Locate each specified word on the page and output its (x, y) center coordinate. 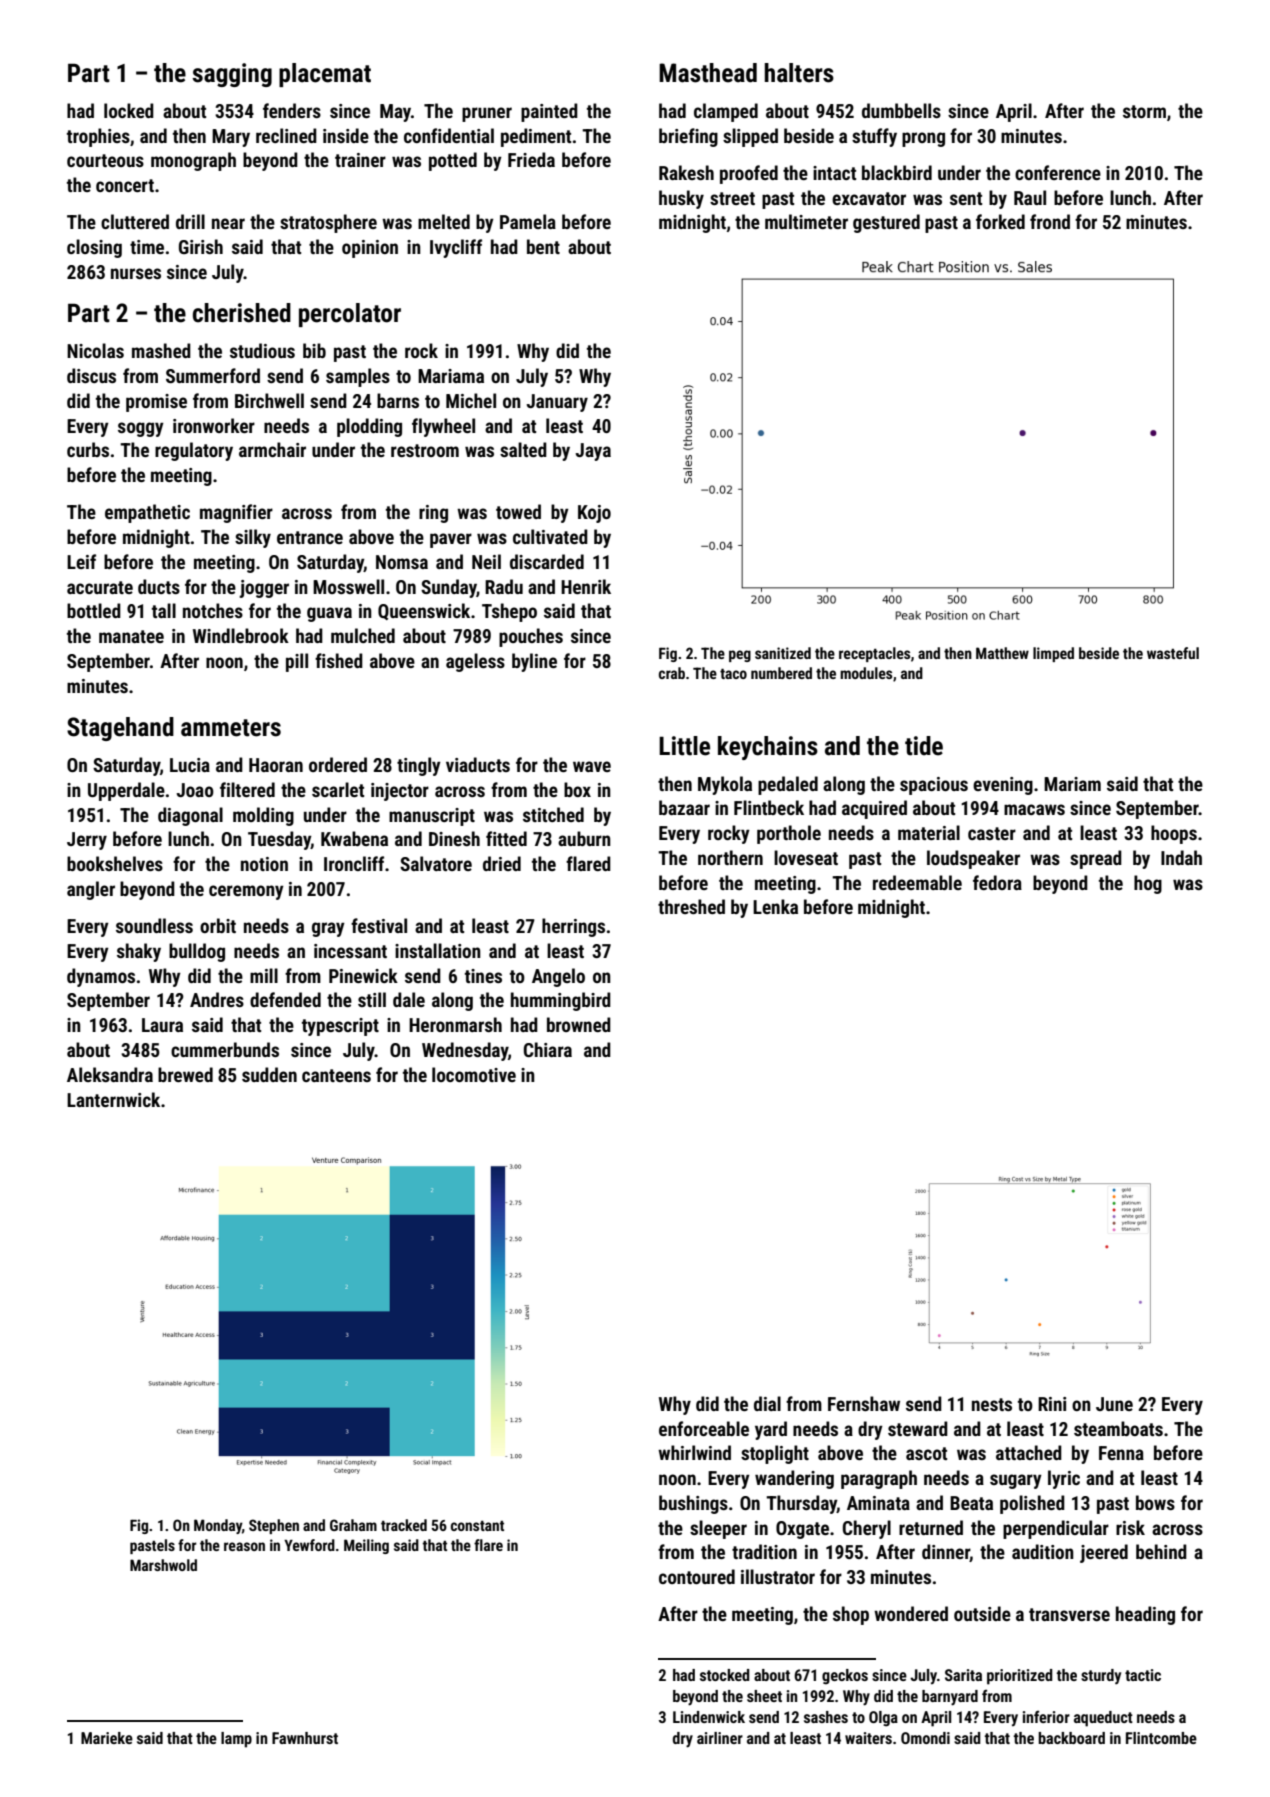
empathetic (147, 513)
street (732, 198)
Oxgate (802, 1530)
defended (285, 999)
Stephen (274, 1526)
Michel (471, 400)
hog (1148, 884)
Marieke (107, 1738)
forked (1000, 221)
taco (733, 674)
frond (1050, 221)
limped (1053, 654)
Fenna (1121, 1453)
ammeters (231, 728)
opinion (370, 249)
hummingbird (561, 1001)
